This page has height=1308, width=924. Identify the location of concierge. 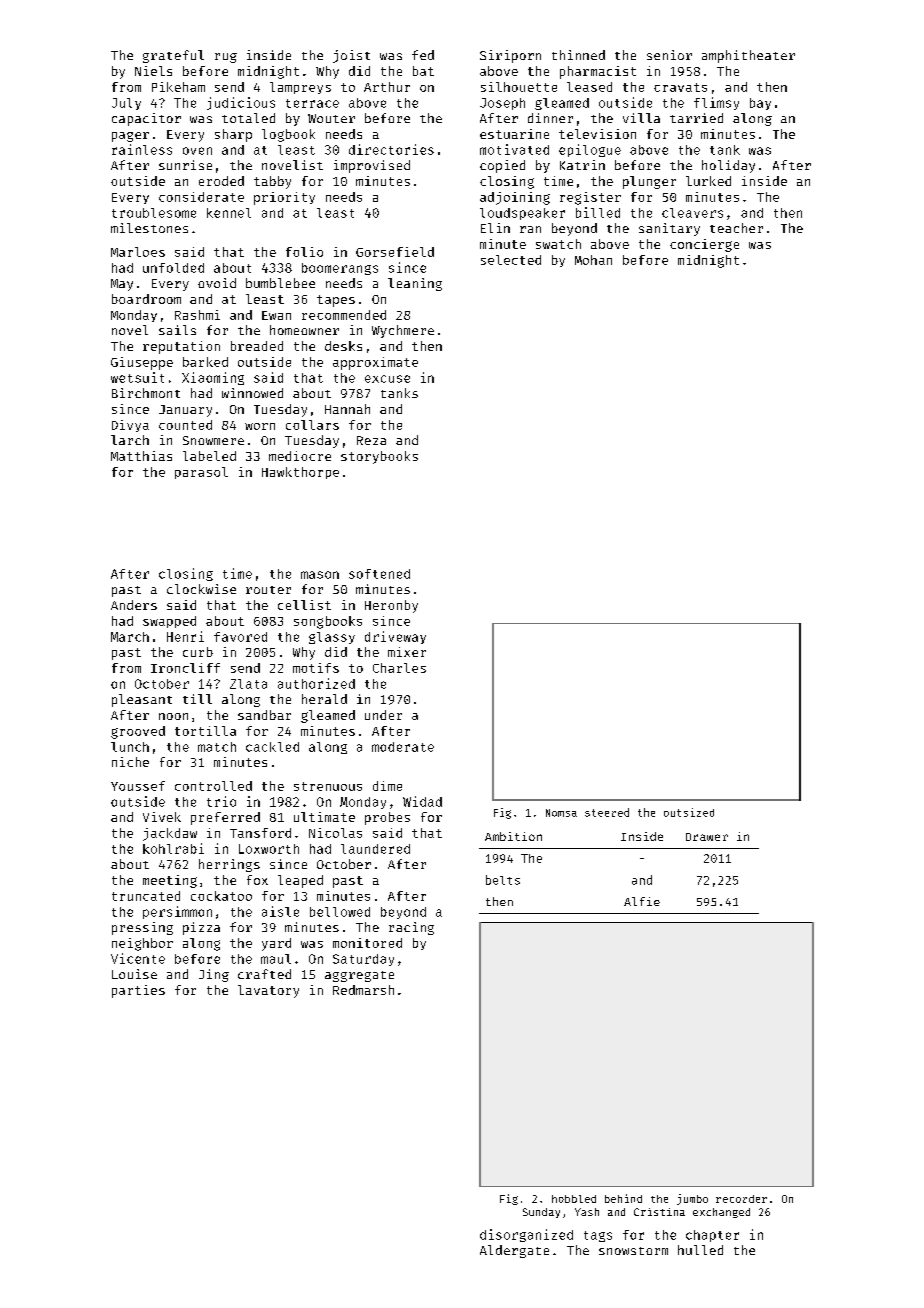
(704, 245).
